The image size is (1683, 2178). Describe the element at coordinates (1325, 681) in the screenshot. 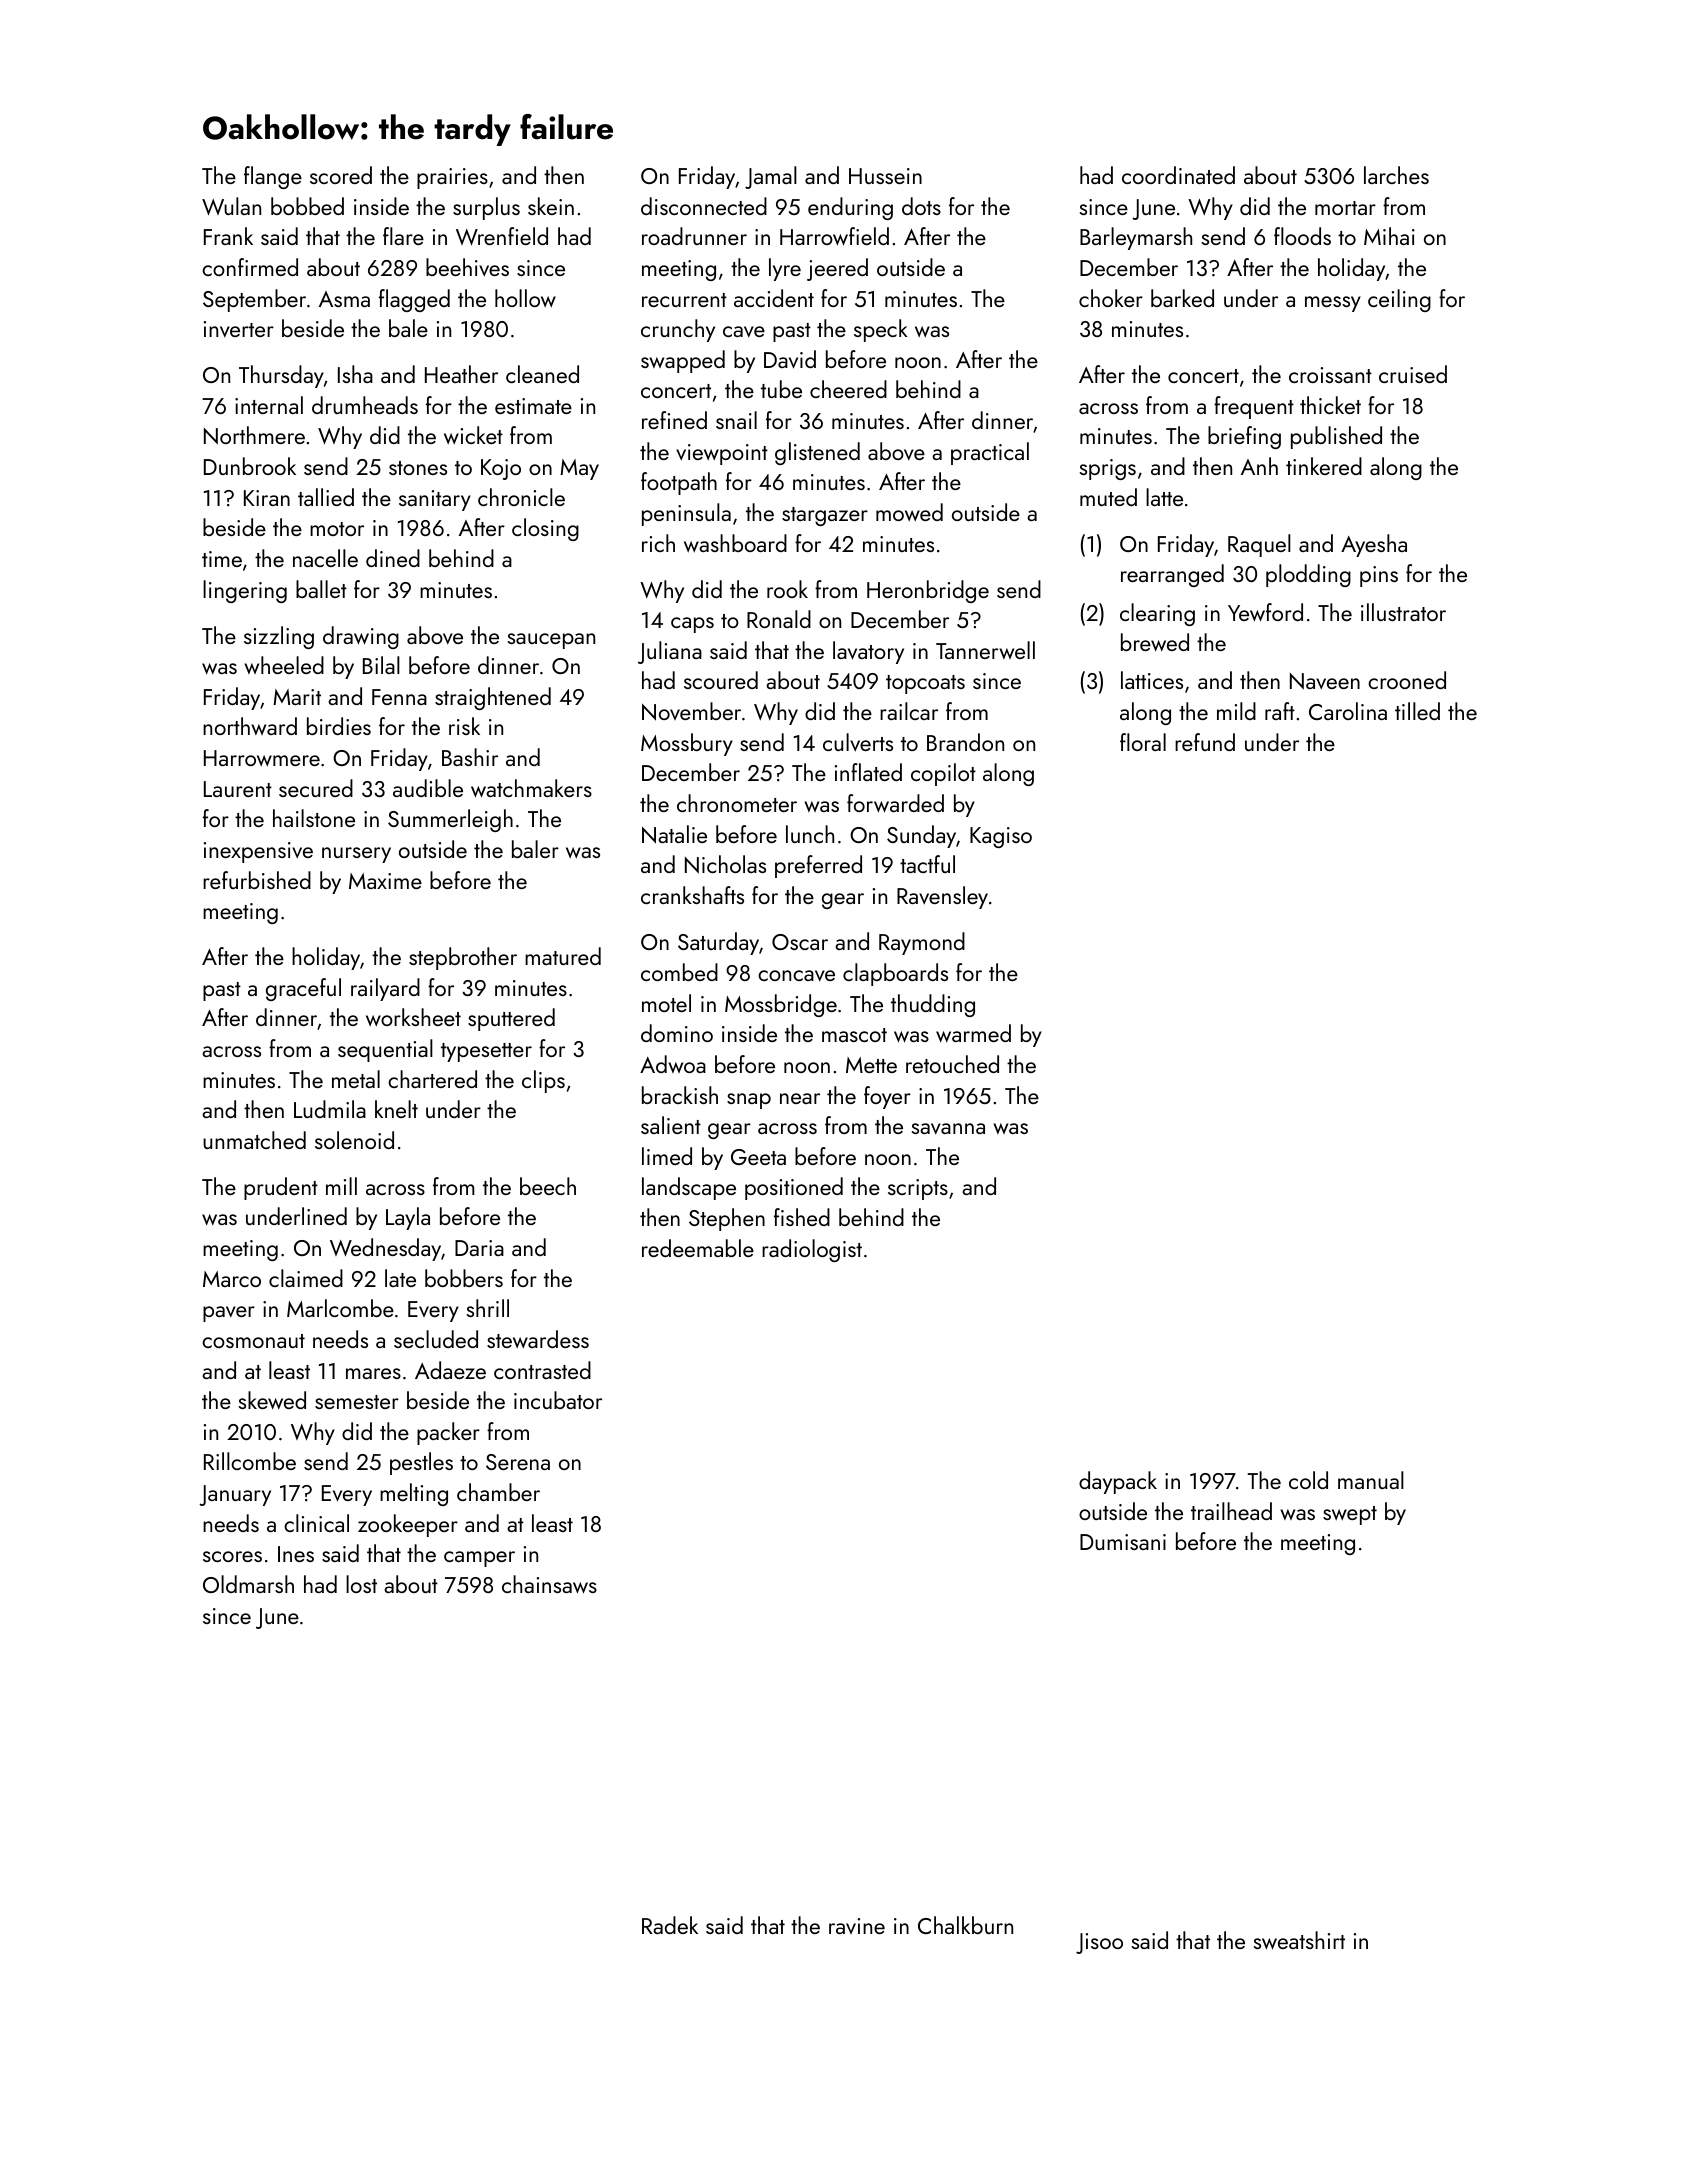

I see `Naveen` at that location.
